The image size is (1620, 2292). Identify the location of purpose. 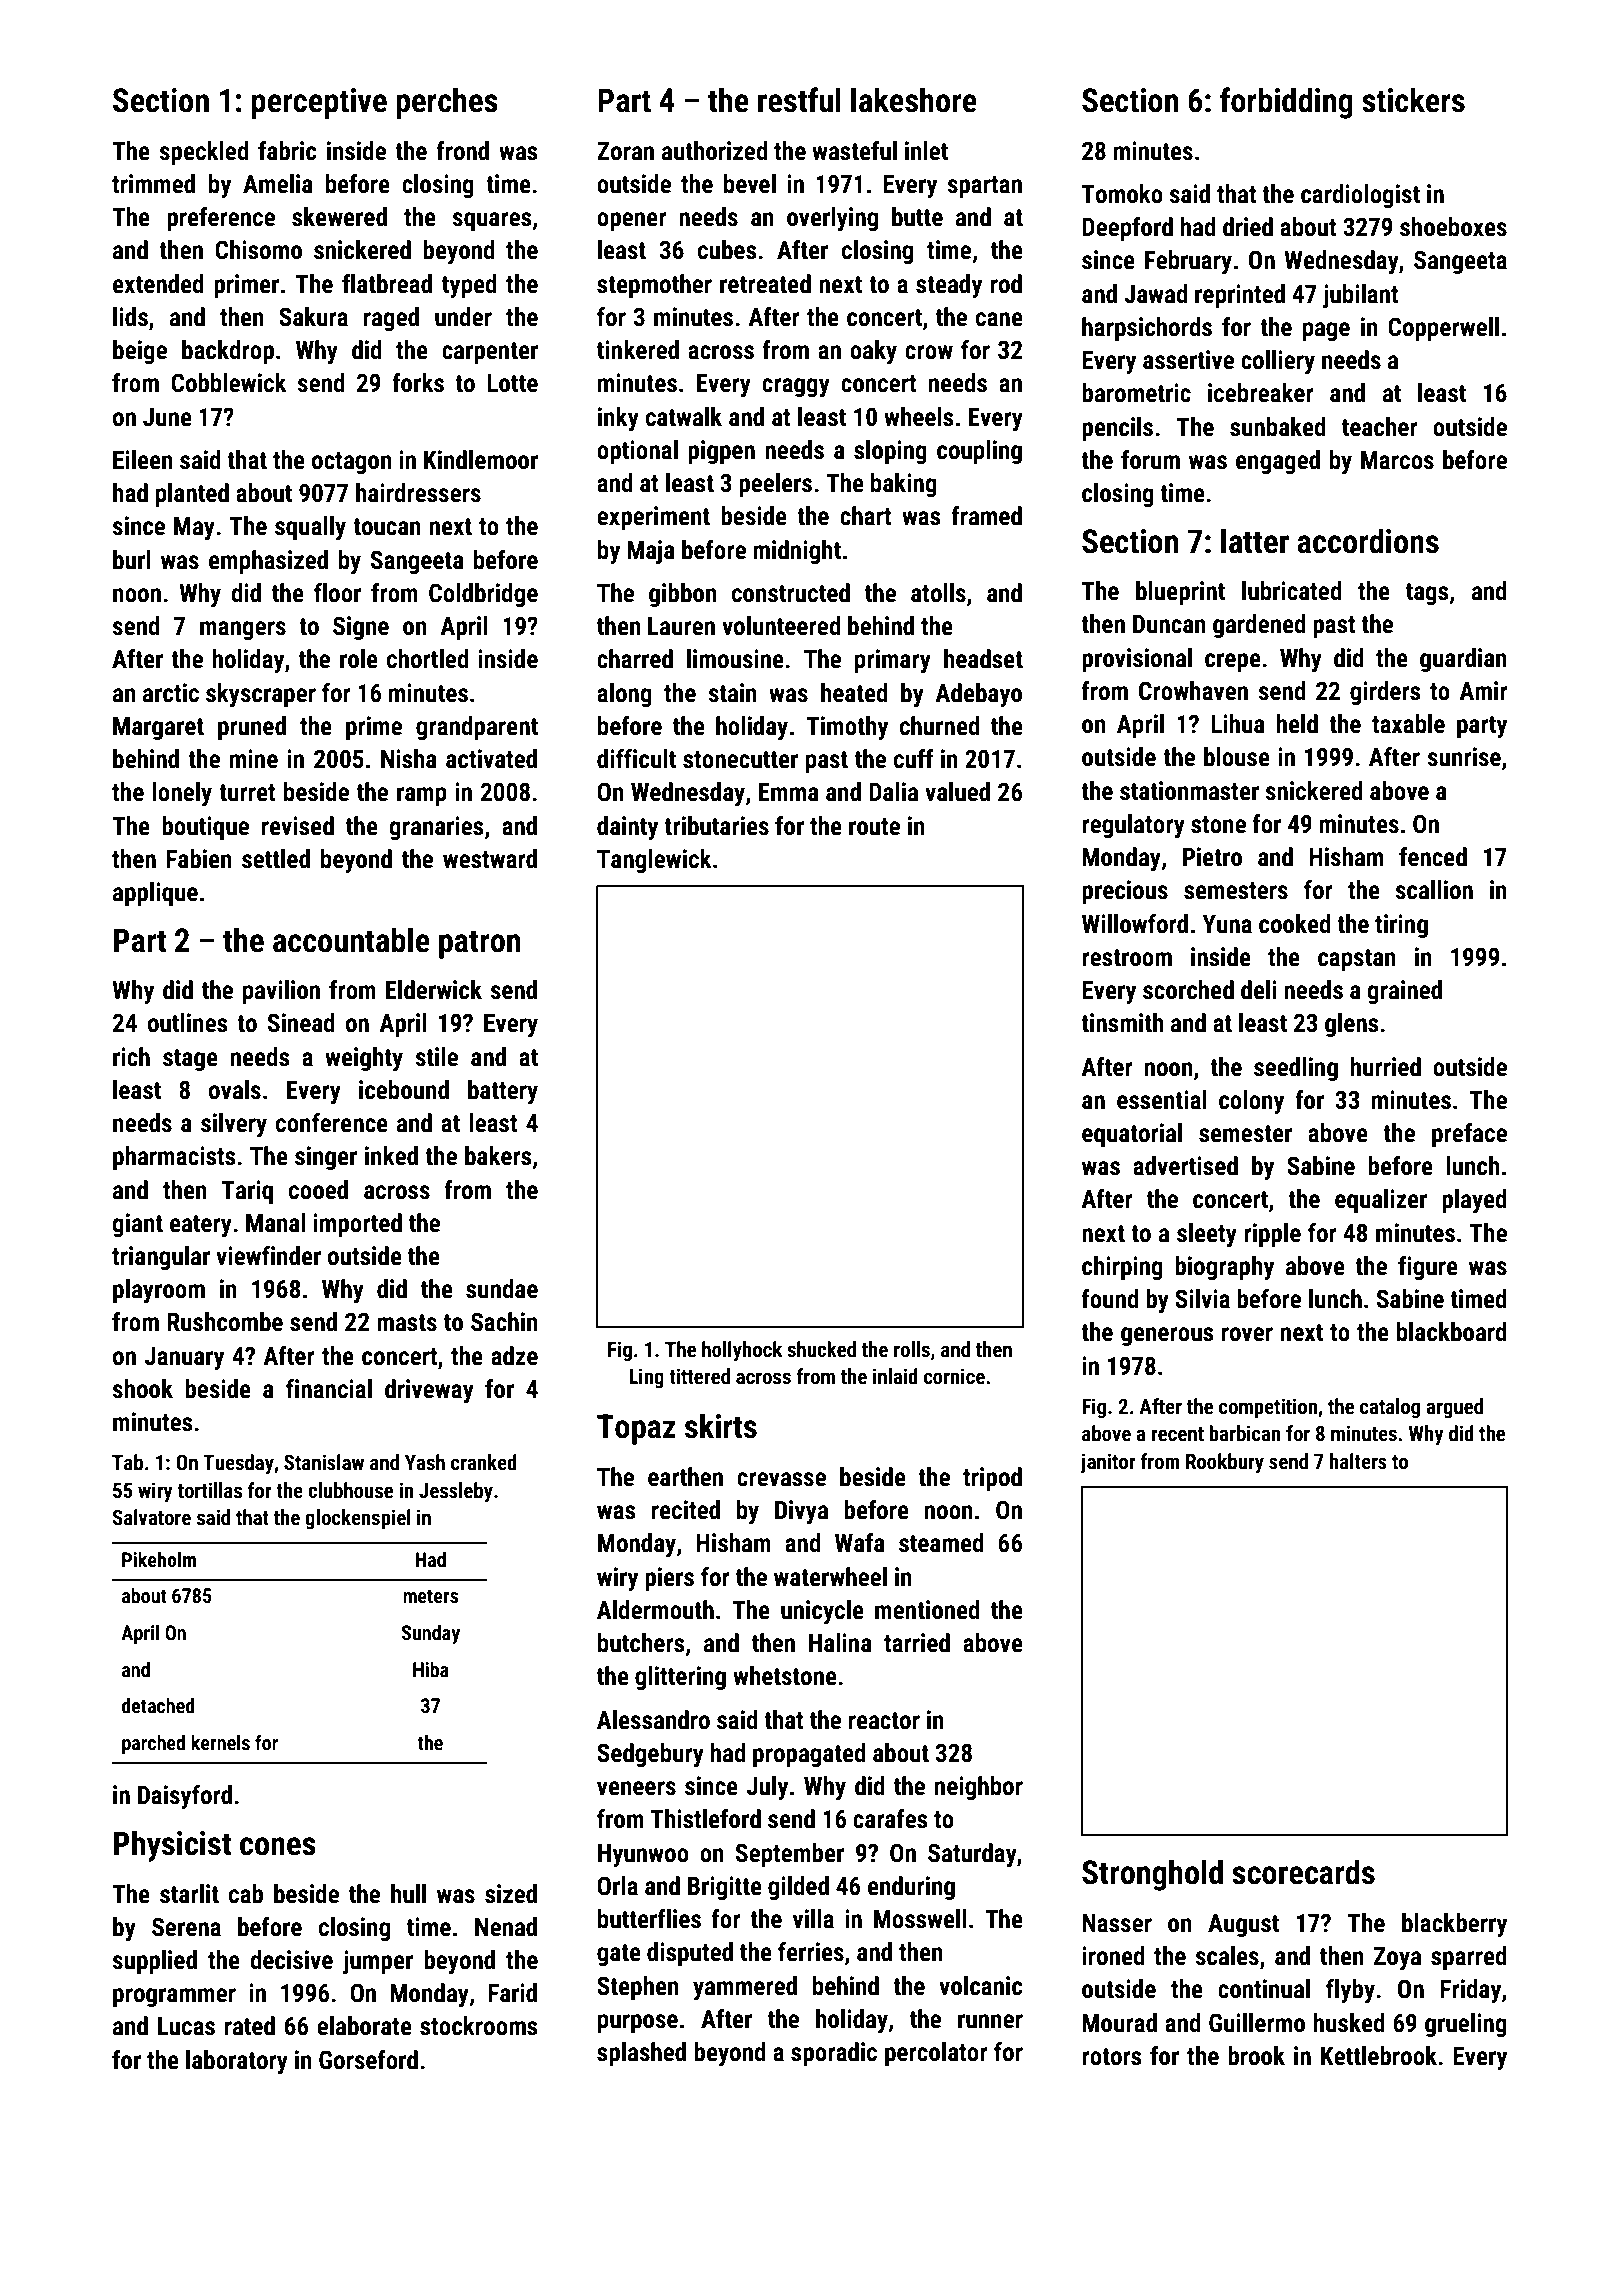
(638, 2023).
